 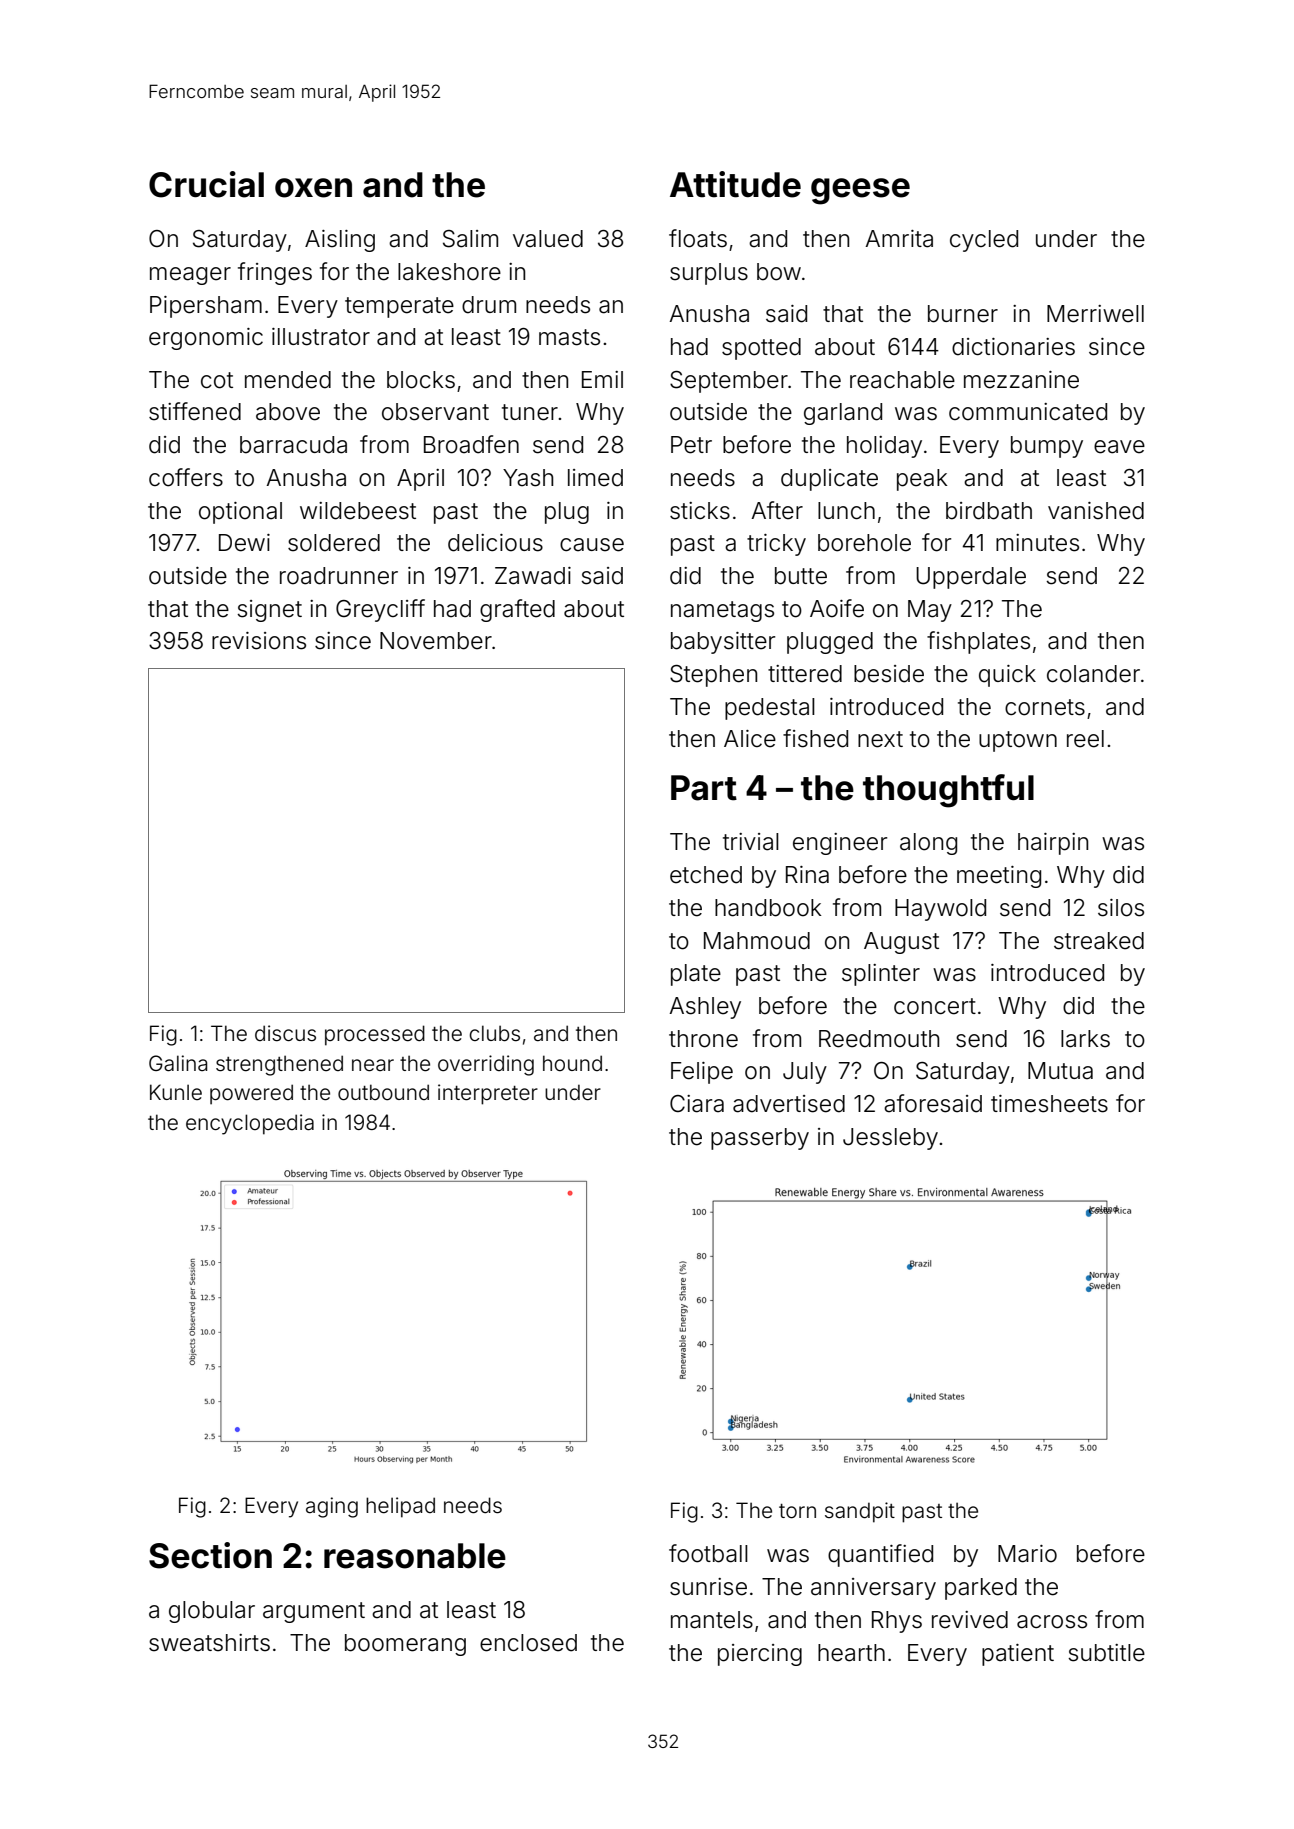 I want to click on Yash, so click(x=528, y=478).
